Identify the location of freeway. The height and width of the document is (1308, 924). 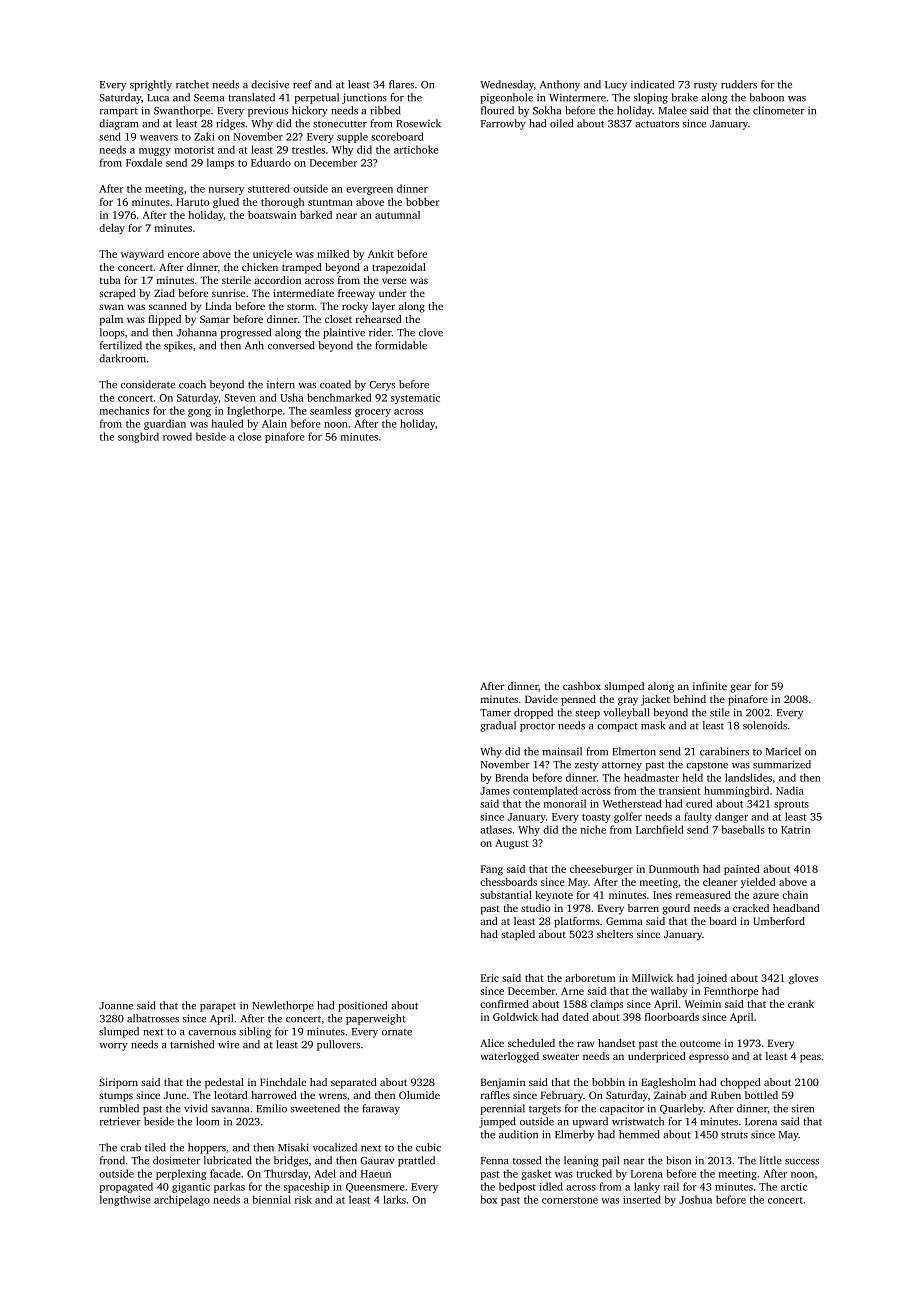
(356, 294).
